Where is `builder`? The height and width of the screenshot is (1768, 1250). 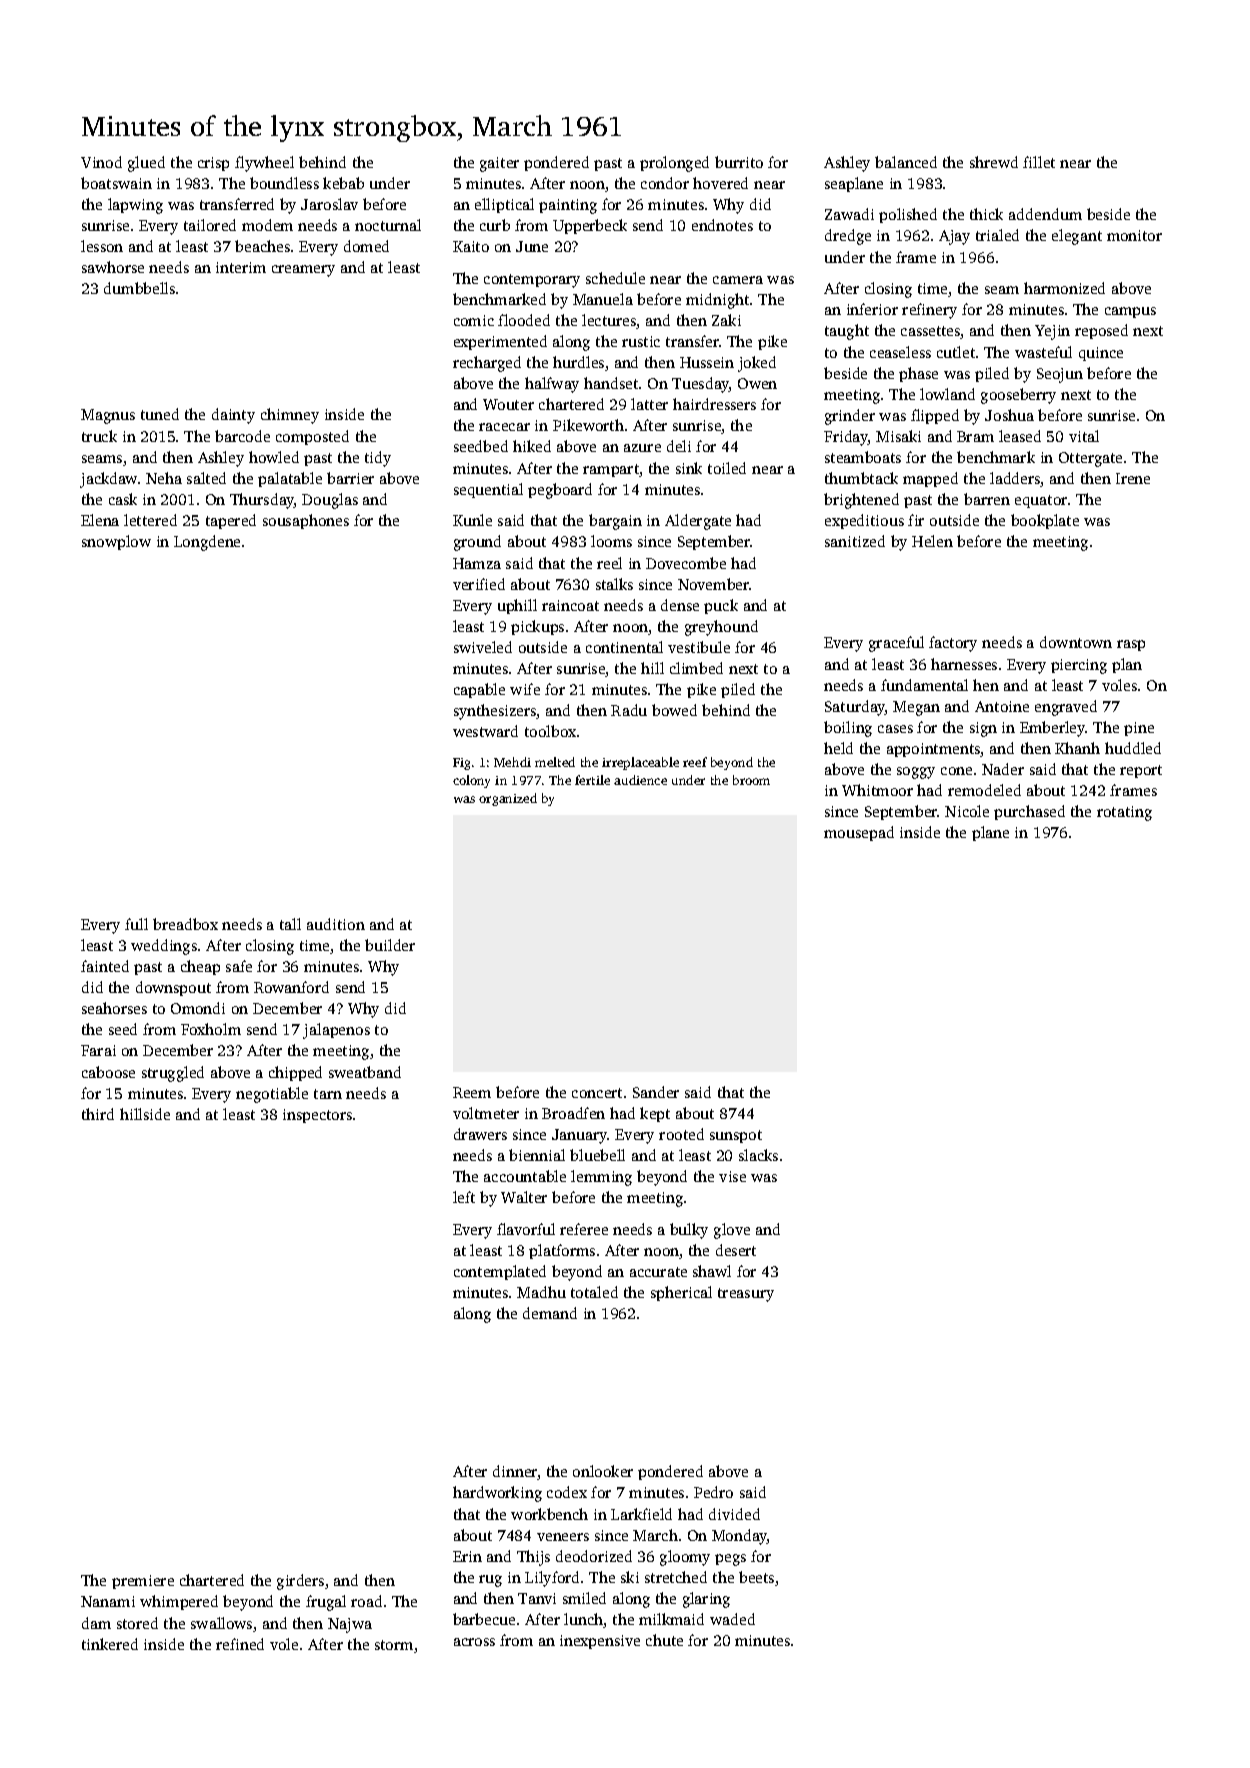 builder is located at coordinates (390, 945).
